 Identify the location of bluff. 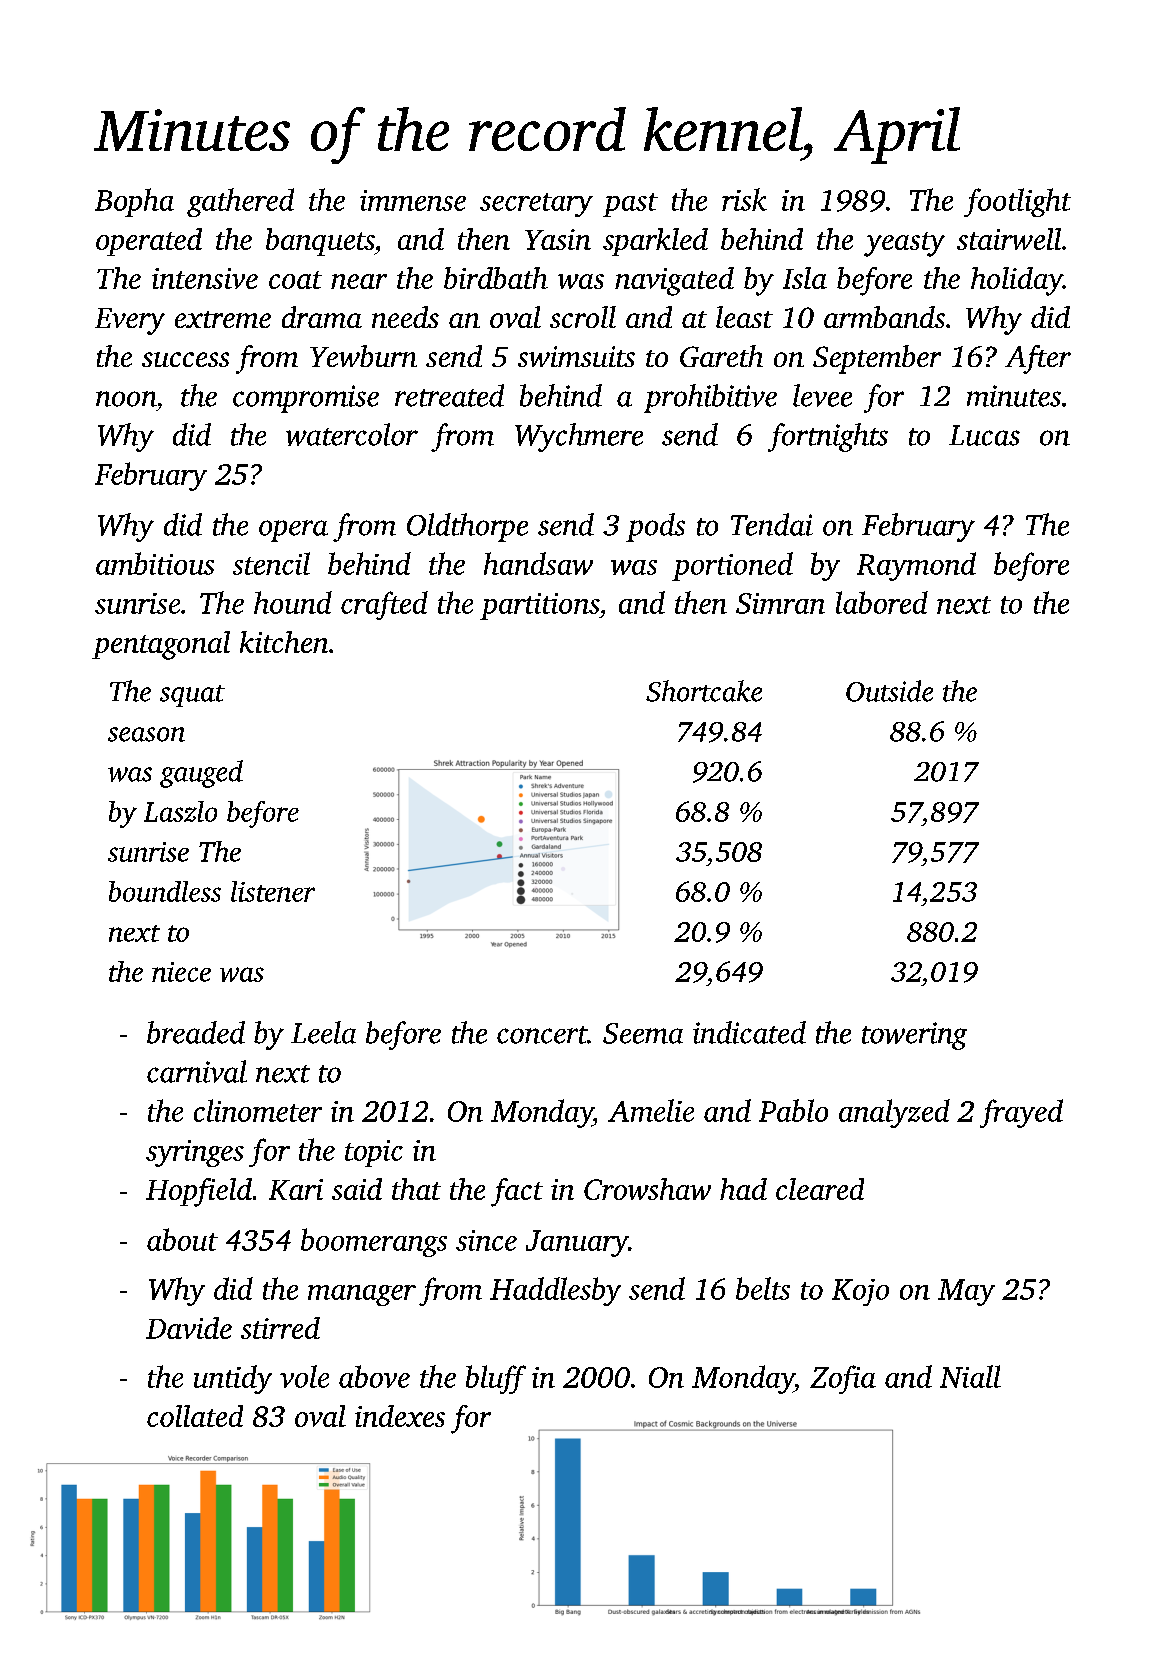
(496, 1379).
